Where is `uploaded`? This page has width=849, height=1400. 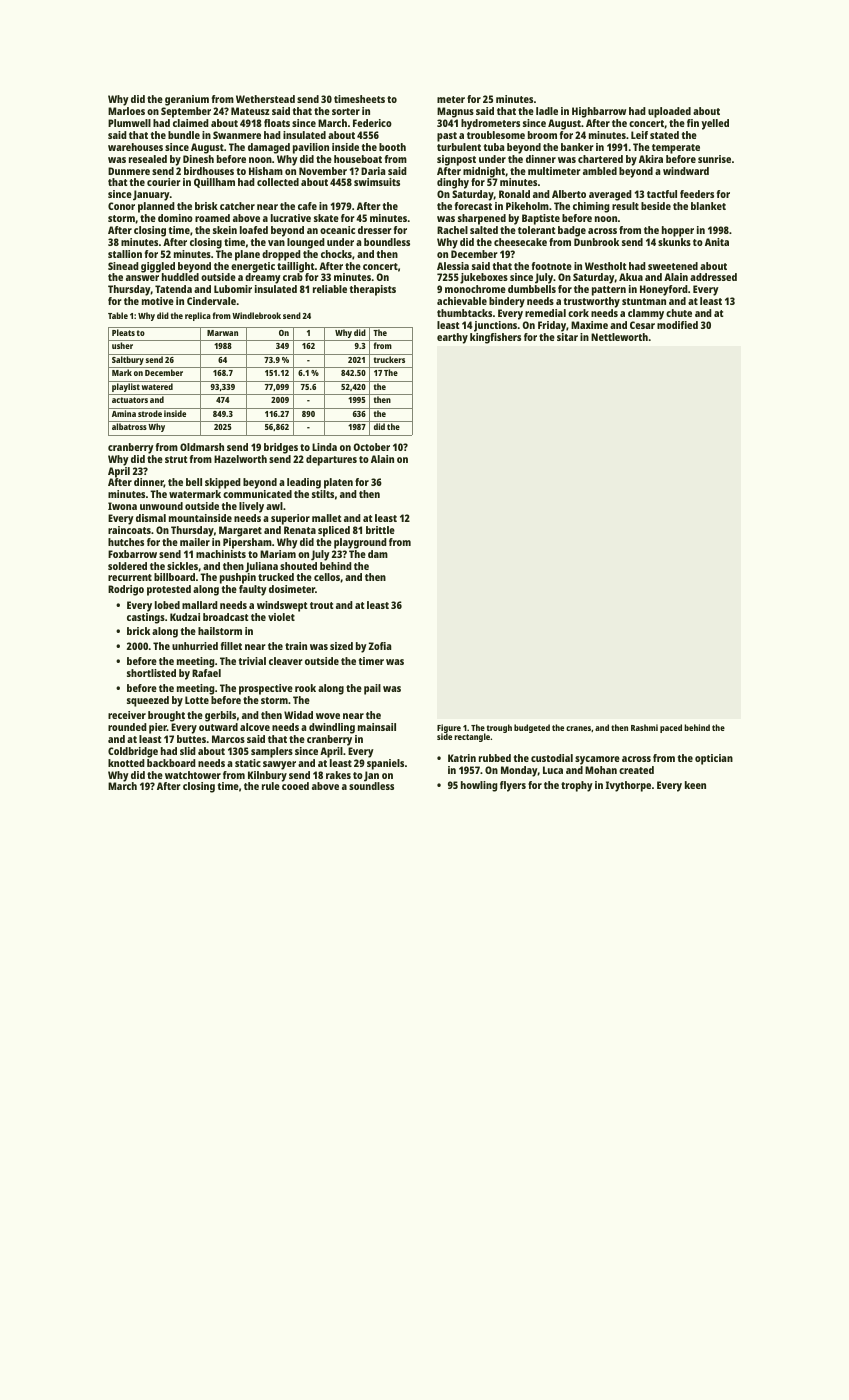
uploaded is located at coordinates (669, 112).
